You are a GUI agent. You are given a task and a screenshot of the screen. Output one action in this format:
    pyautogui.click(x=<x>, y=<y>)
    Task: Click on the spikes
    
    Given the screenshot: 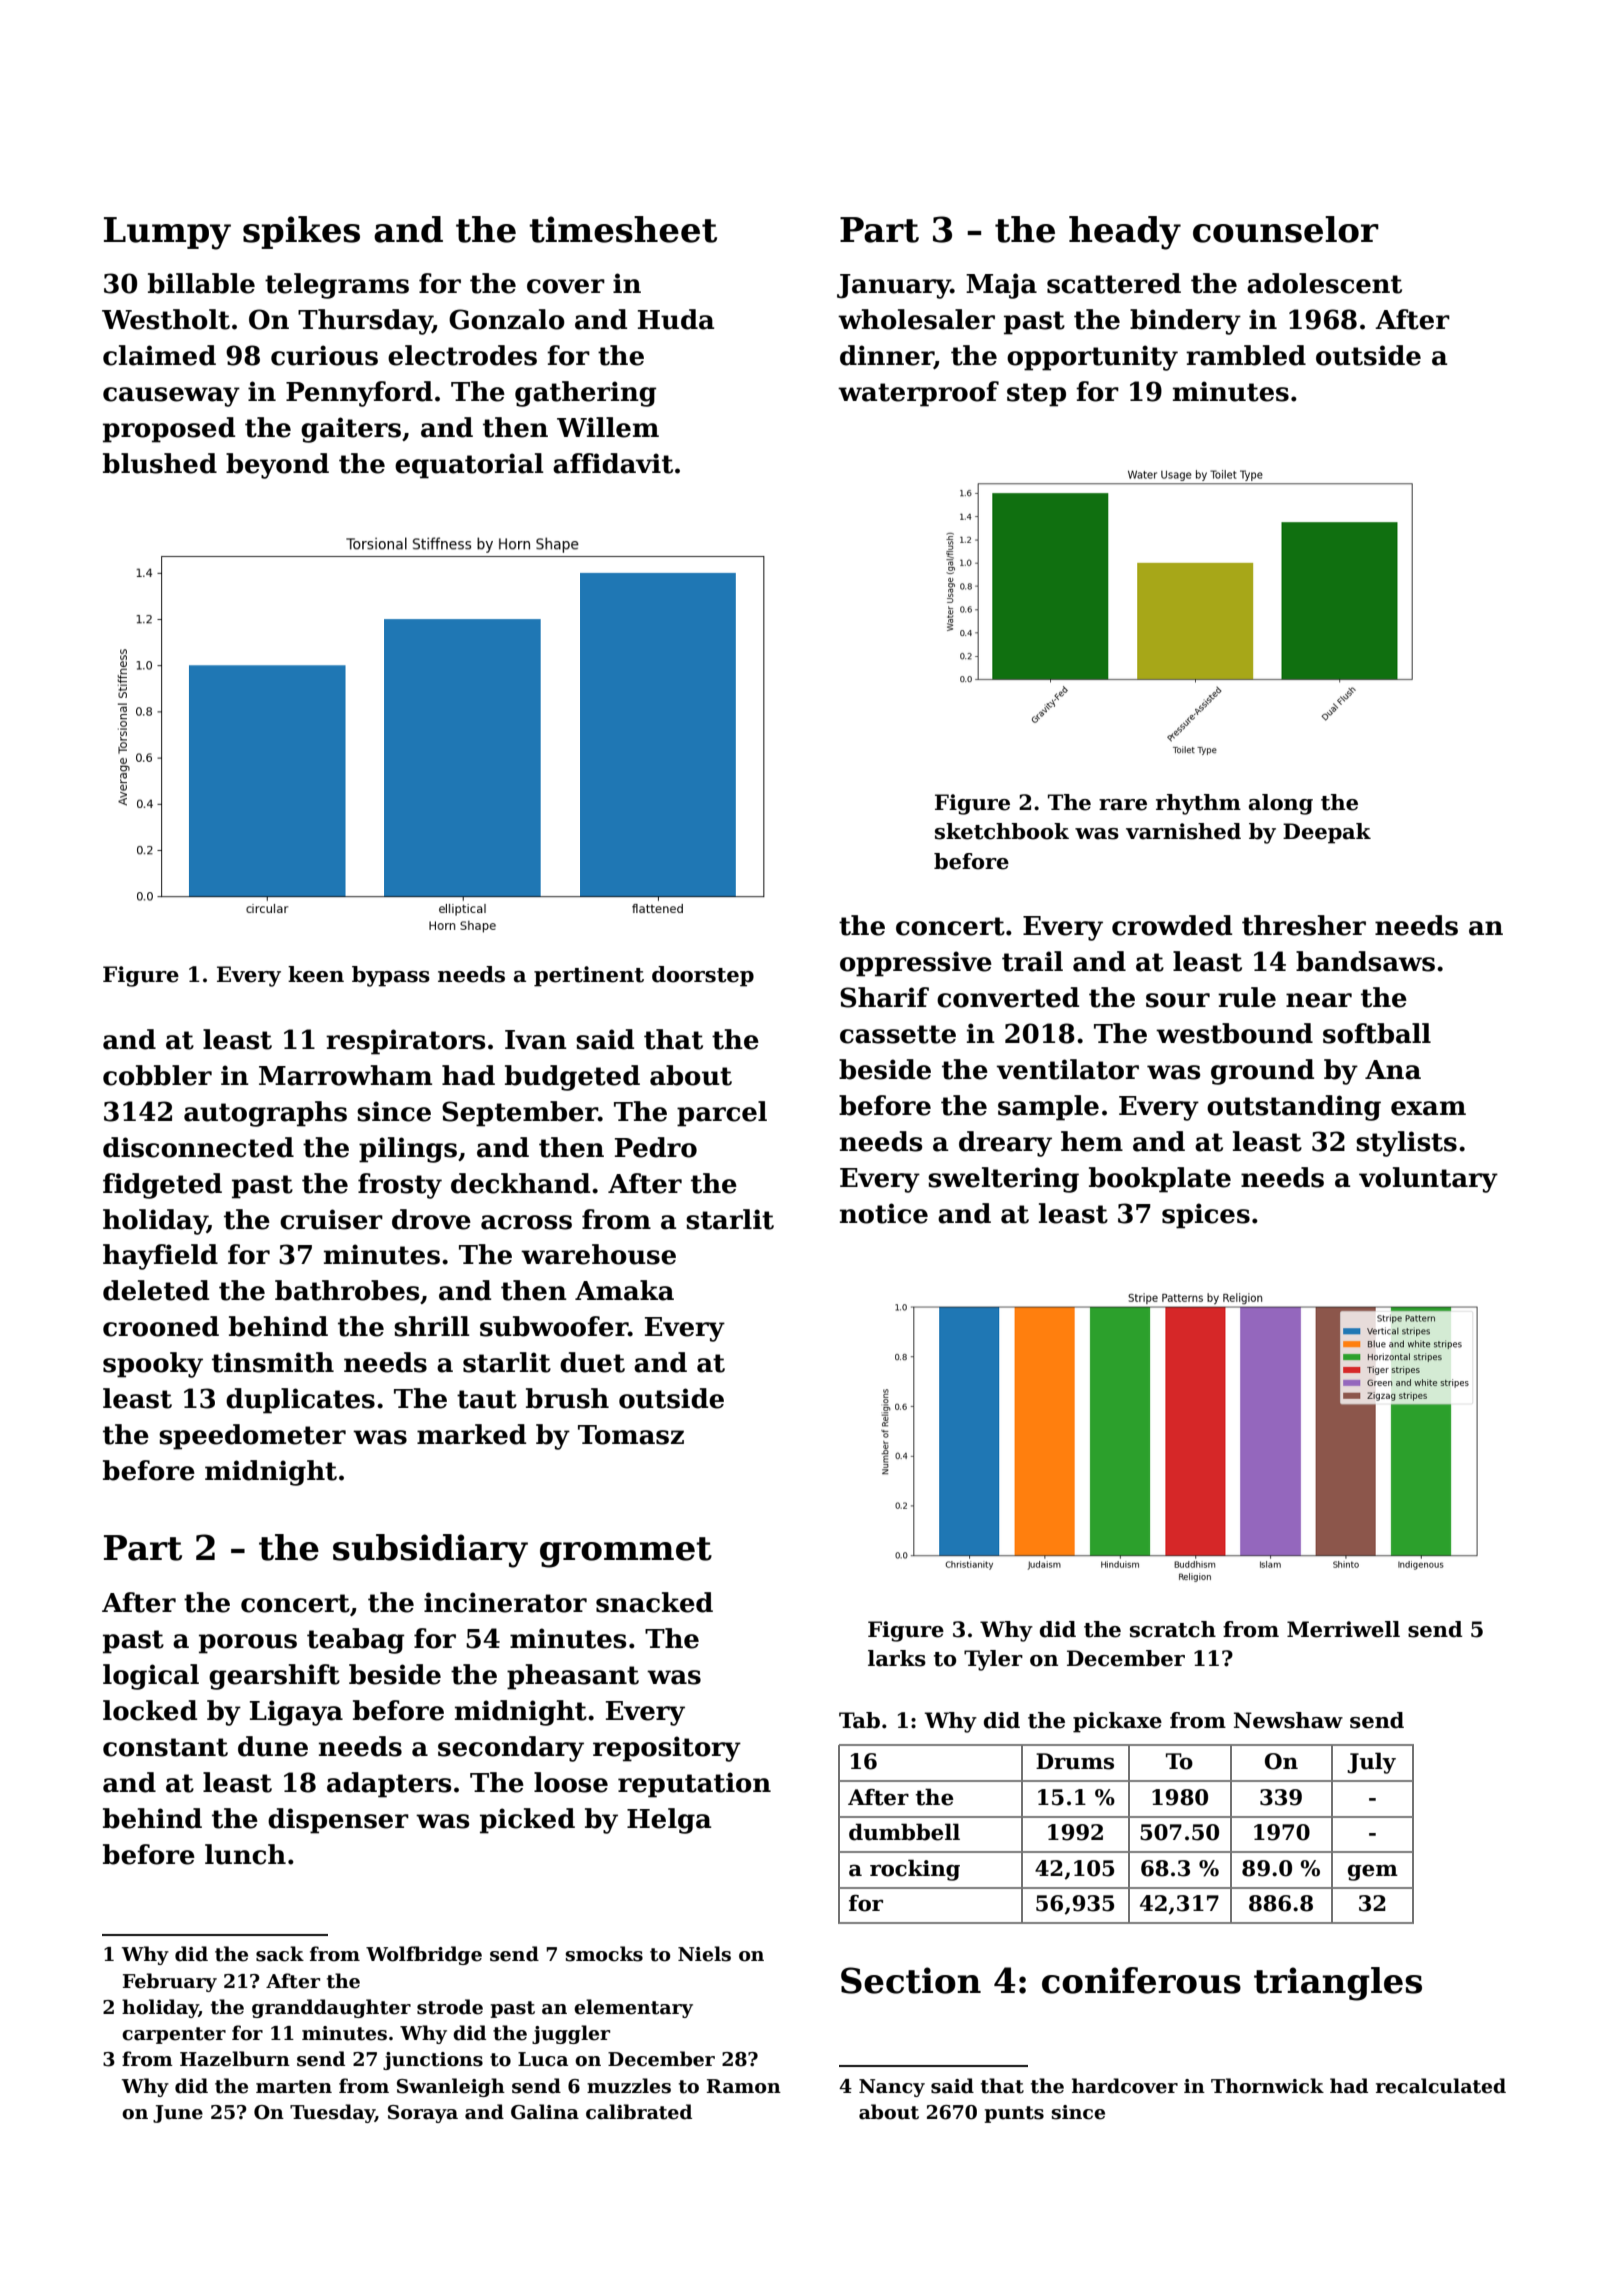 What is the action you would take?
    pyautogui.click(x=301, y=232)
